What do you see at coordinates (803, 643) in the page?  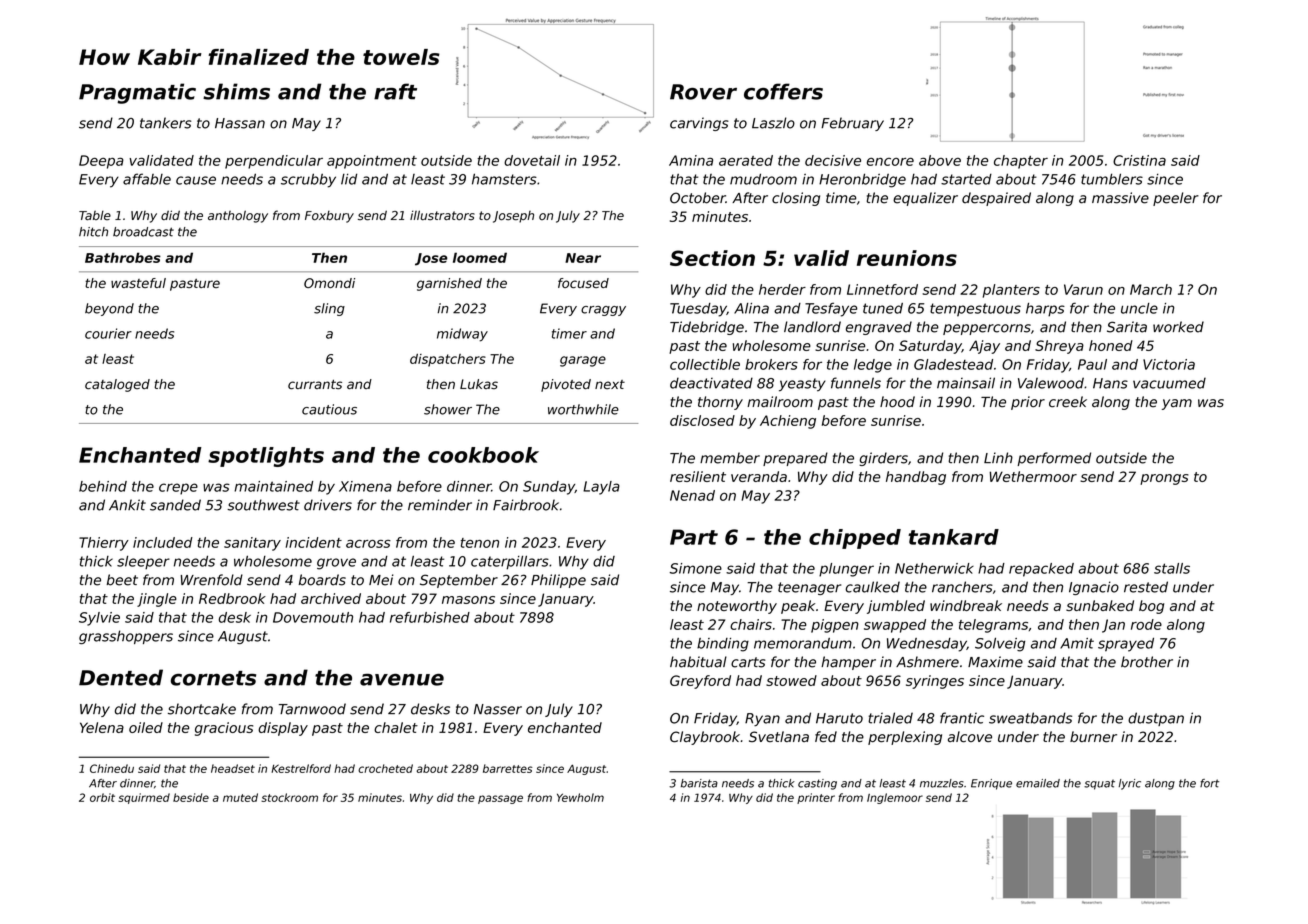 I see `memorandum` at bounding box center [803, 643].
